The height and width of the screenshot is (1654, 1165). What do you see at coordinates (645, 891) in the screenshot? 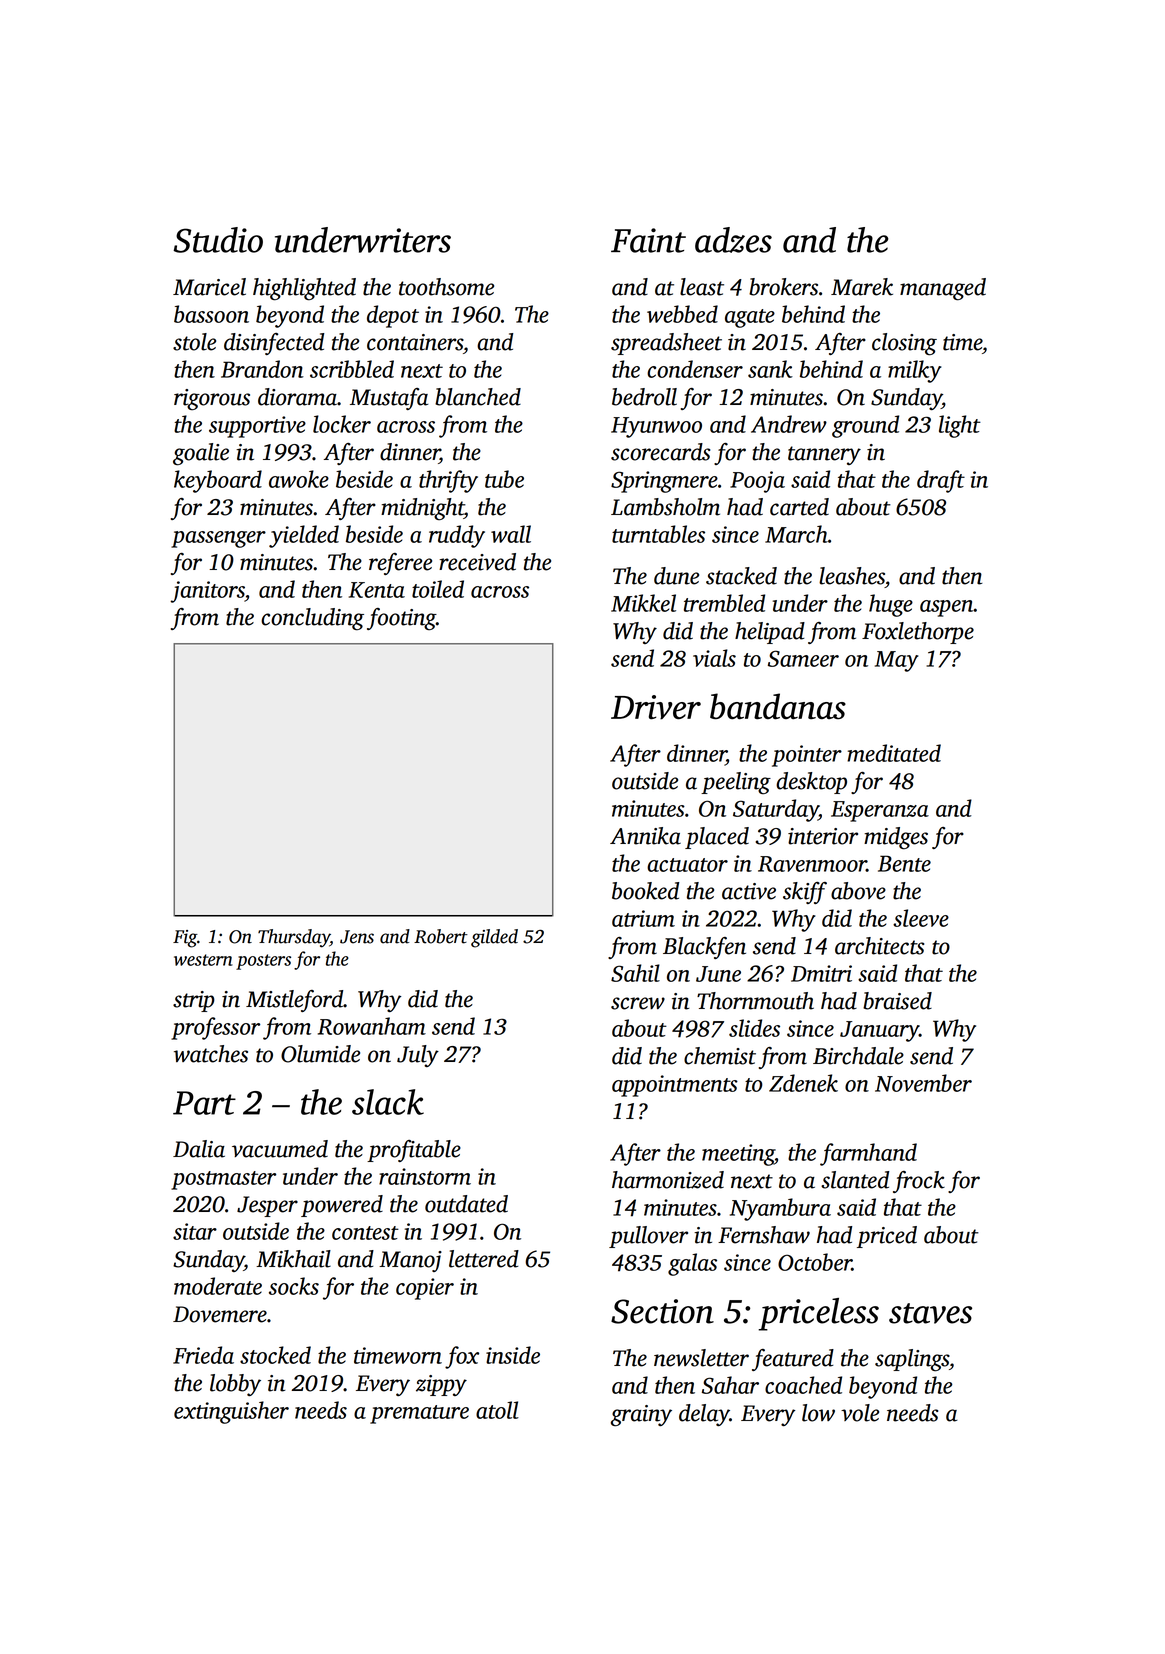
I see `booked` at bounding box center [645, 891].
